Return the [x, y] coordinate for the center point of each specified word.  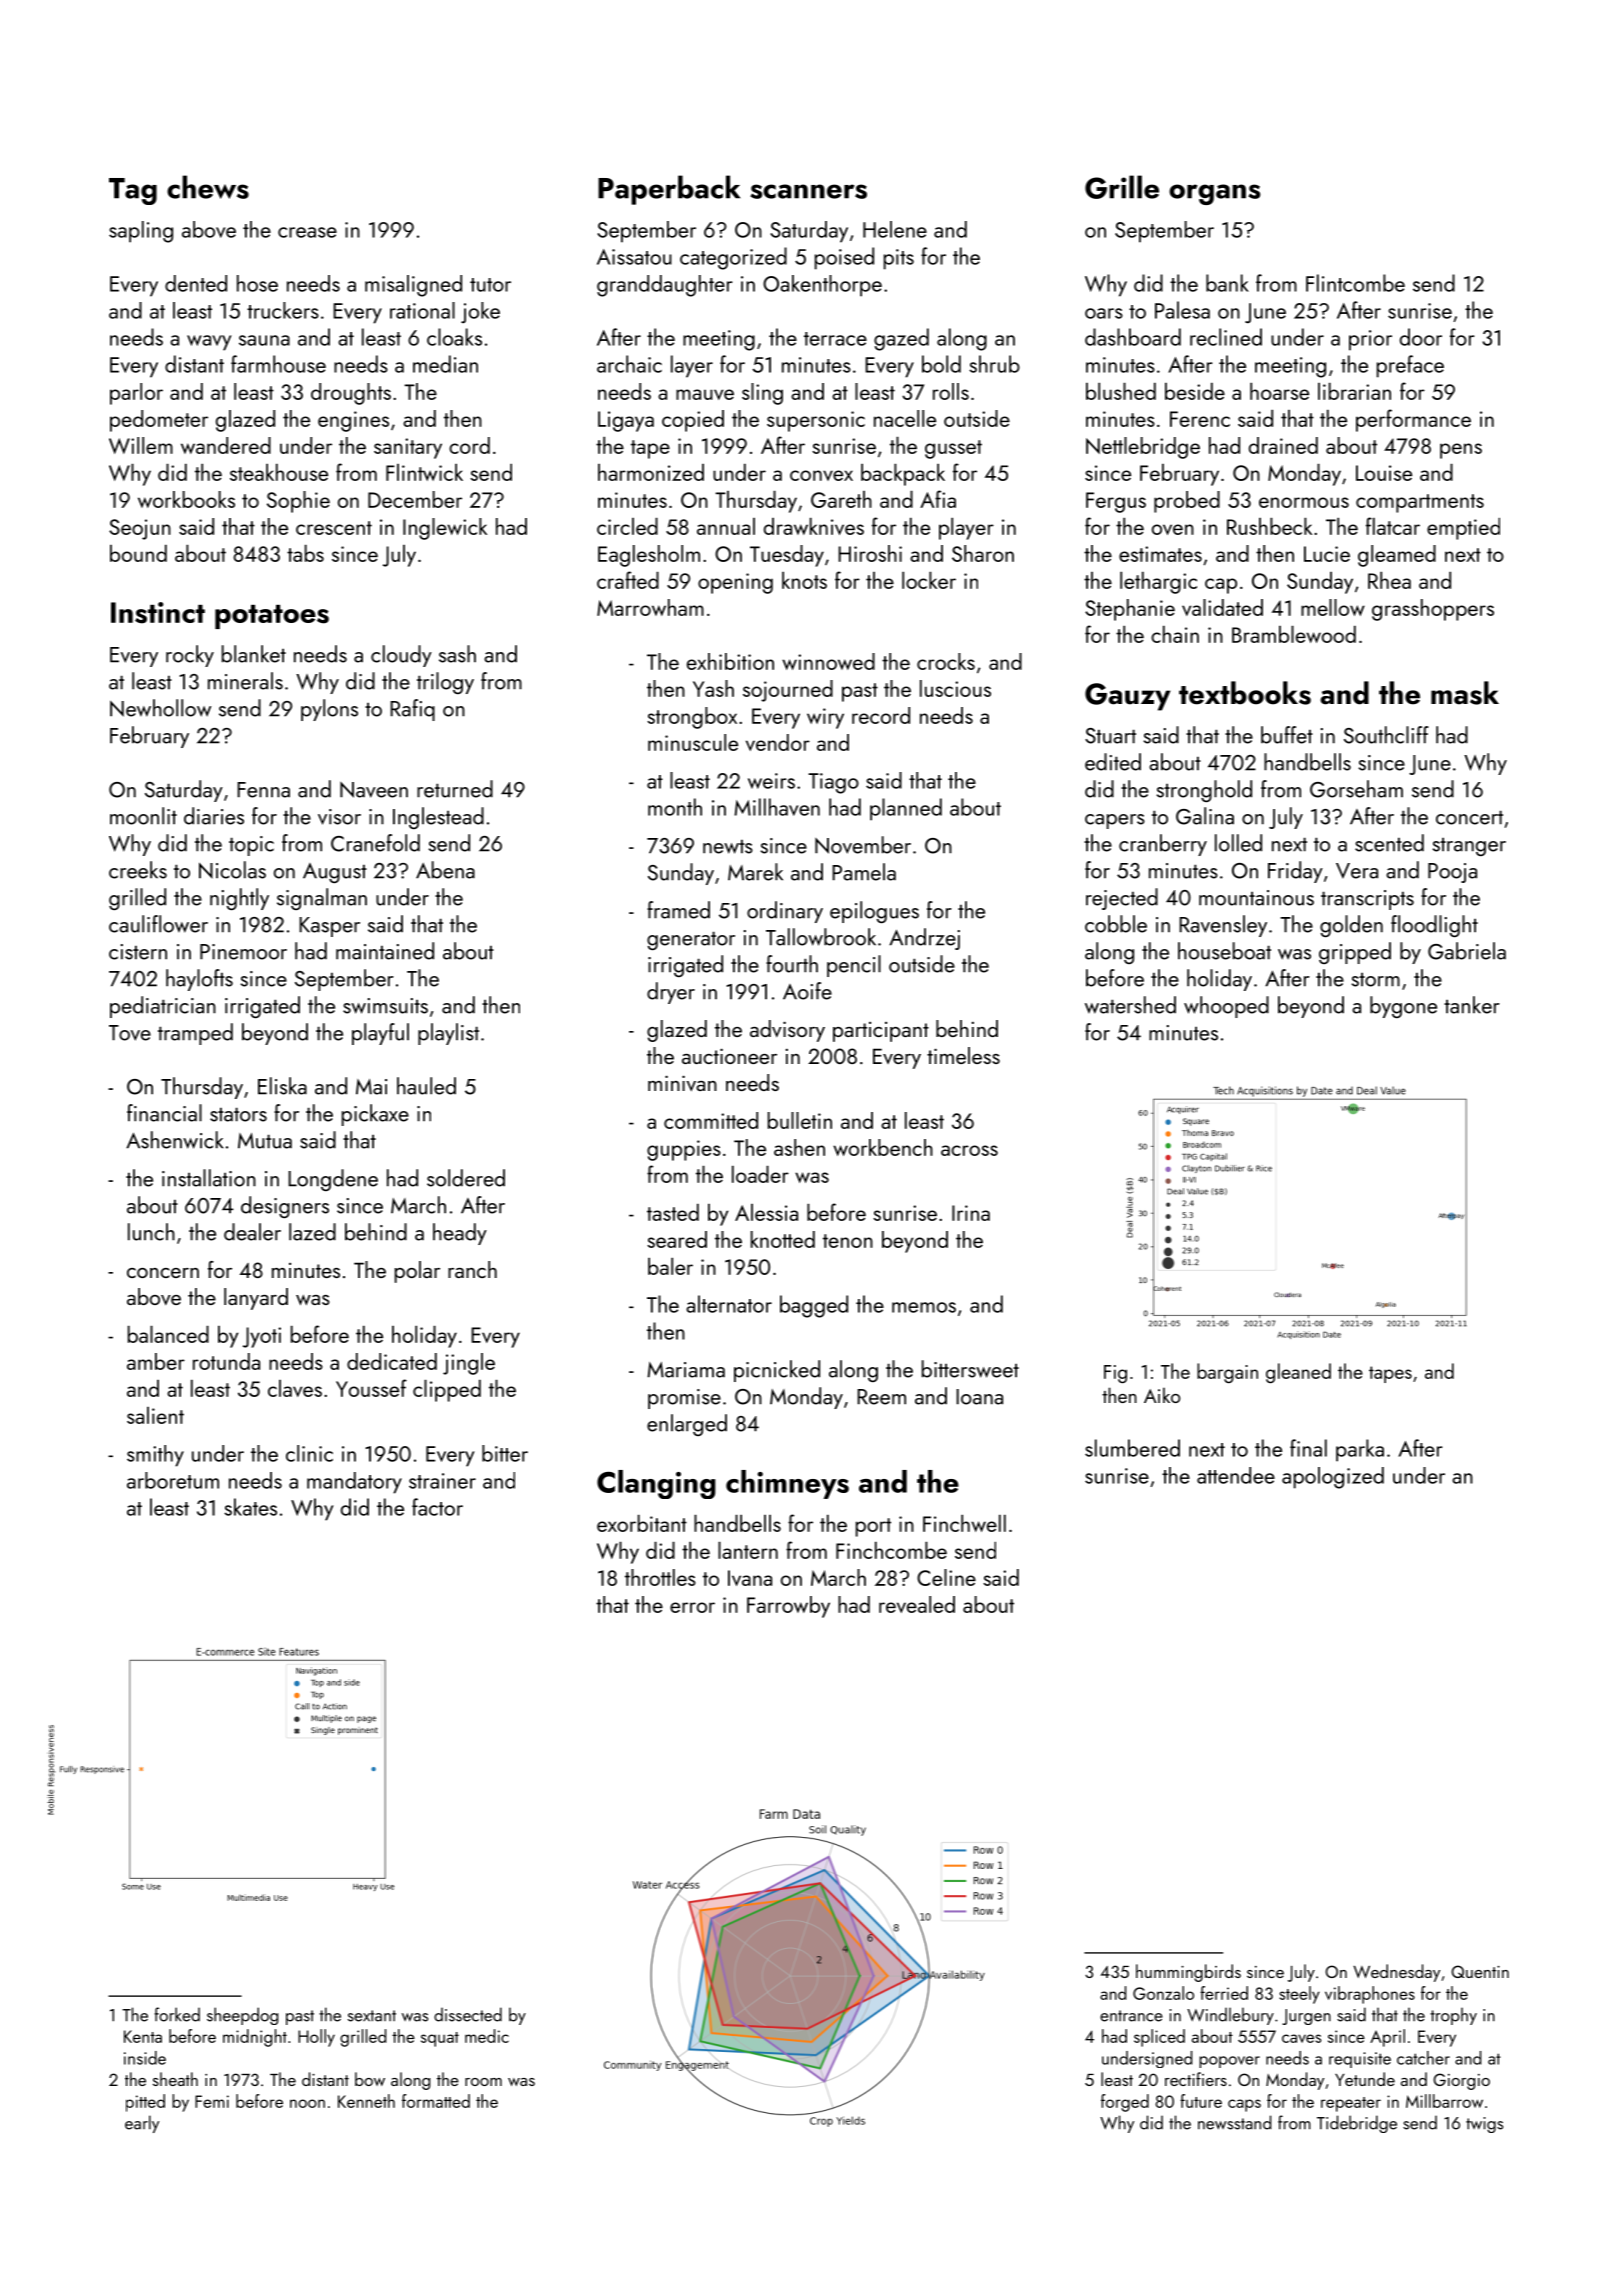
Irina [971, 1213]
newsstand [1234, 2122]
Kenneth [366, 2101]
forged [1125, 2103]
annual [726, 526]
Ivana [750, 1578]
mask [1465, 693]
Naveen [374, 789]
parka [1360, 1450]
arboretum [173, 1480]
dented [196, 283]
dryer [671, 993]
